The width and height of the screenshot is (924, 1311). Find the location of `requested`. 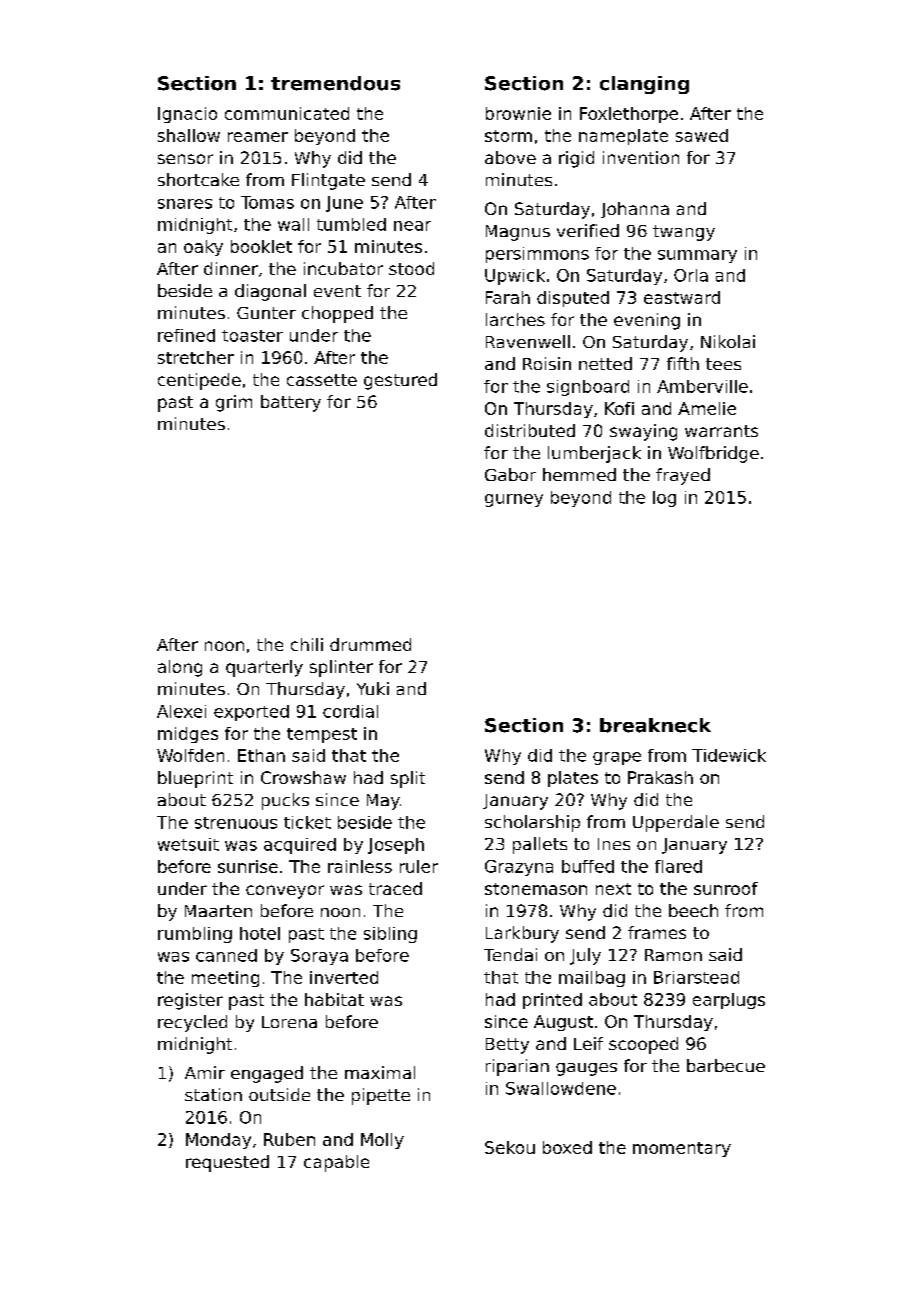

requested is located at coordinates (227, 1163).
